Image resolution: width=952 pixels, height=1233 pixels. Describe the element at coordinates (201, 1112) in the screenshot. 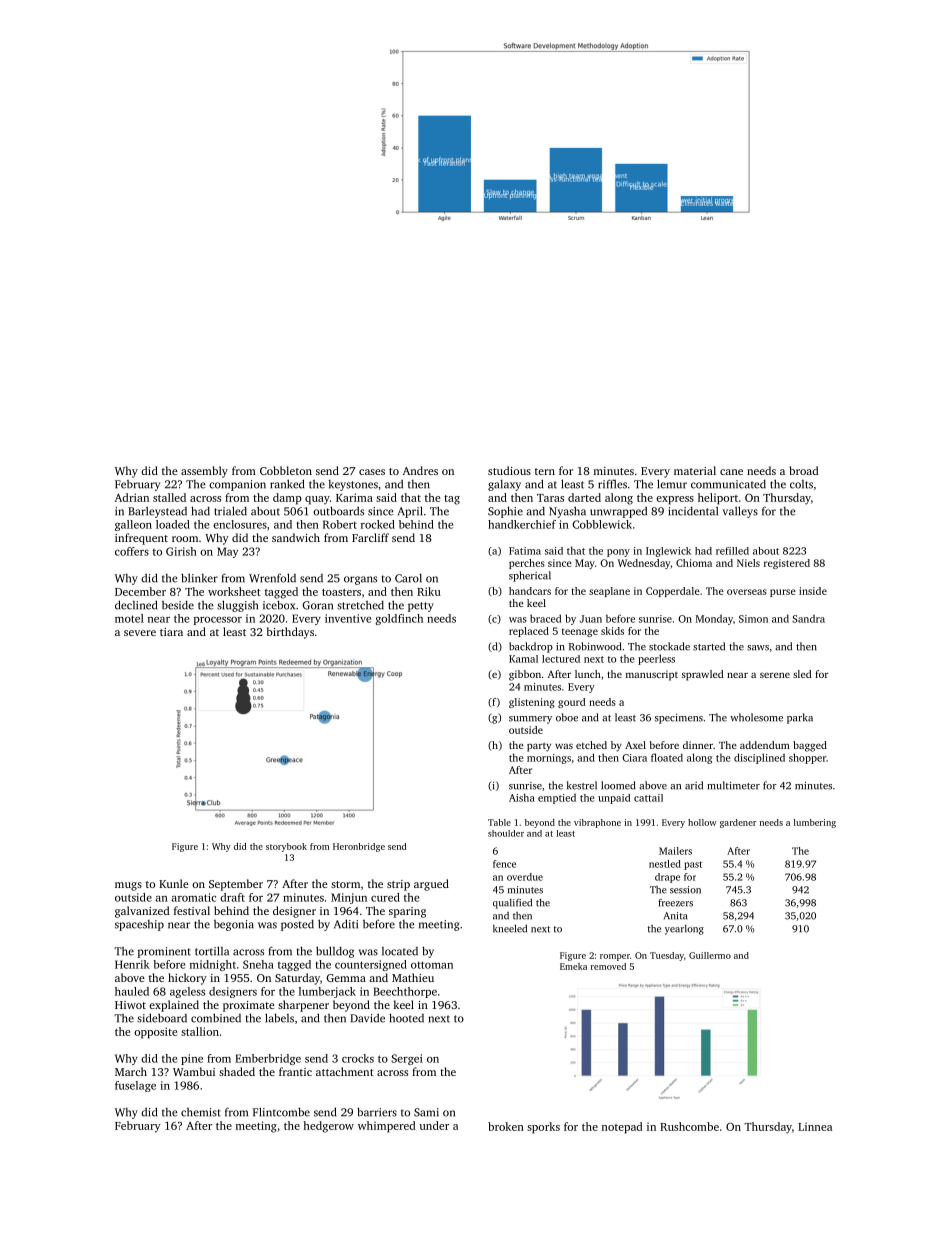

I see `chemist` at that location.
